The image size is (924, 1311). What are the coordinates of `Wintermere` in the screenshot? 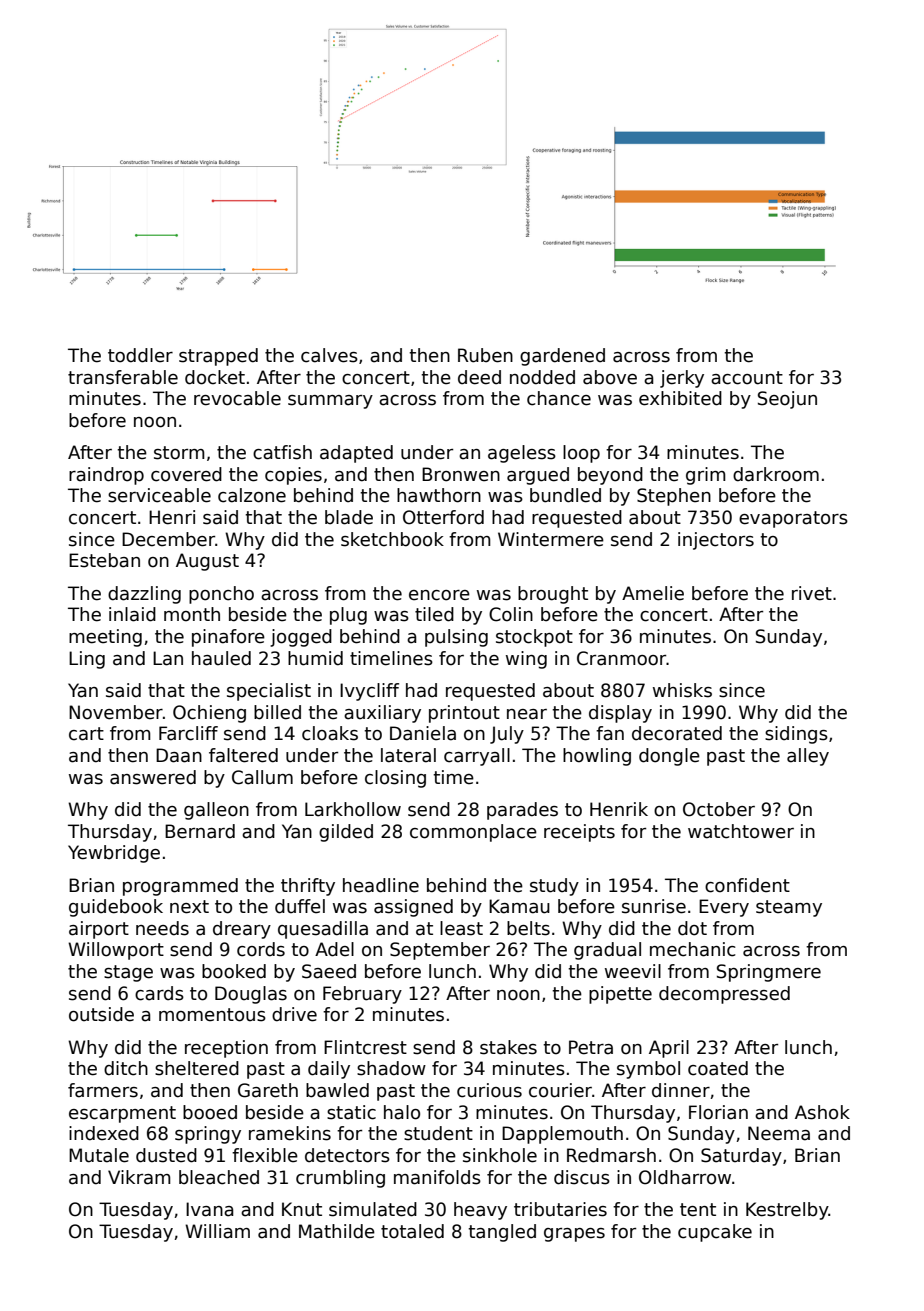 It's located at (551, 539).
